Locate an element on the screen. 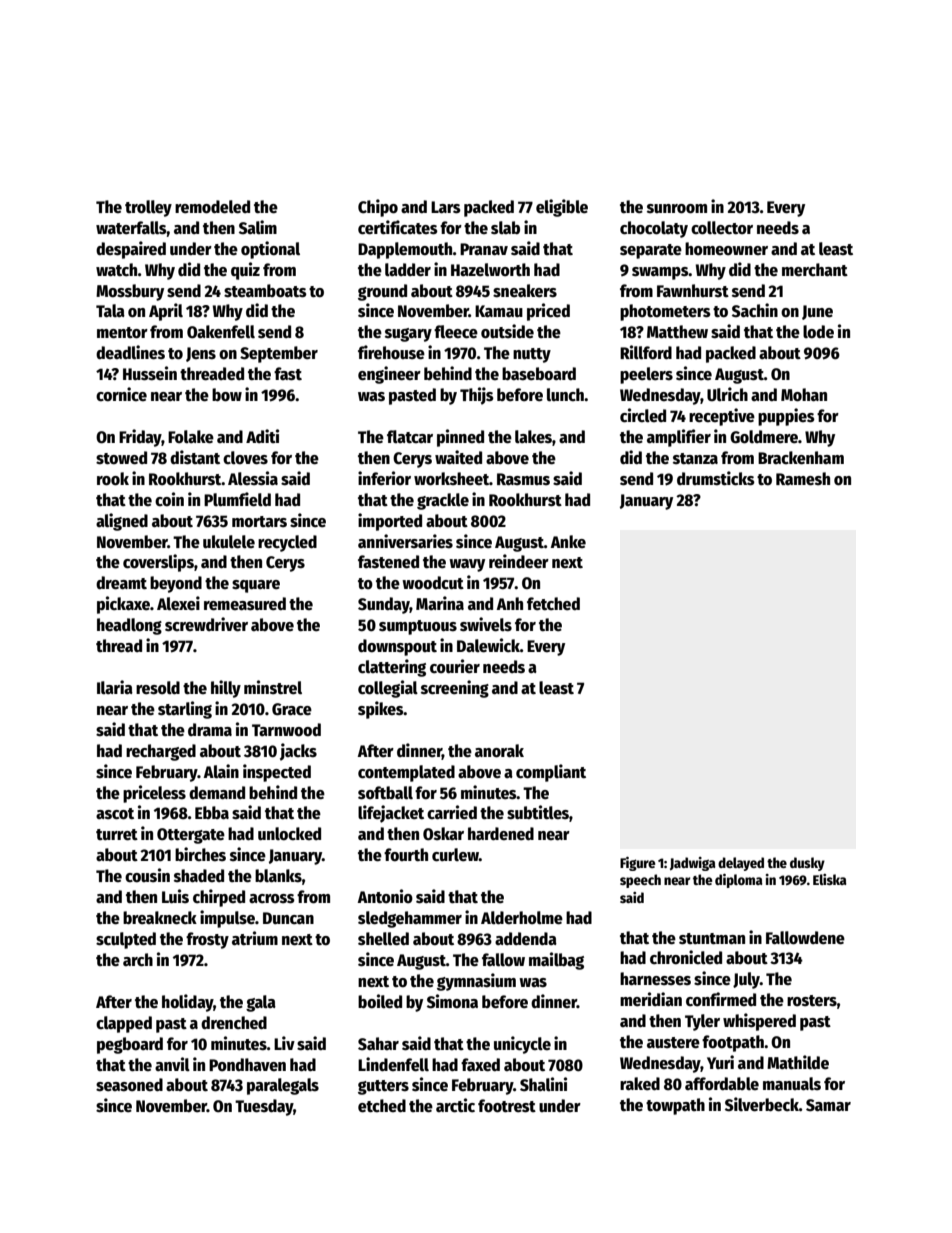 The height and width of the screenshot is (1233, 952). quiz is located at coordinates (245, 271).
